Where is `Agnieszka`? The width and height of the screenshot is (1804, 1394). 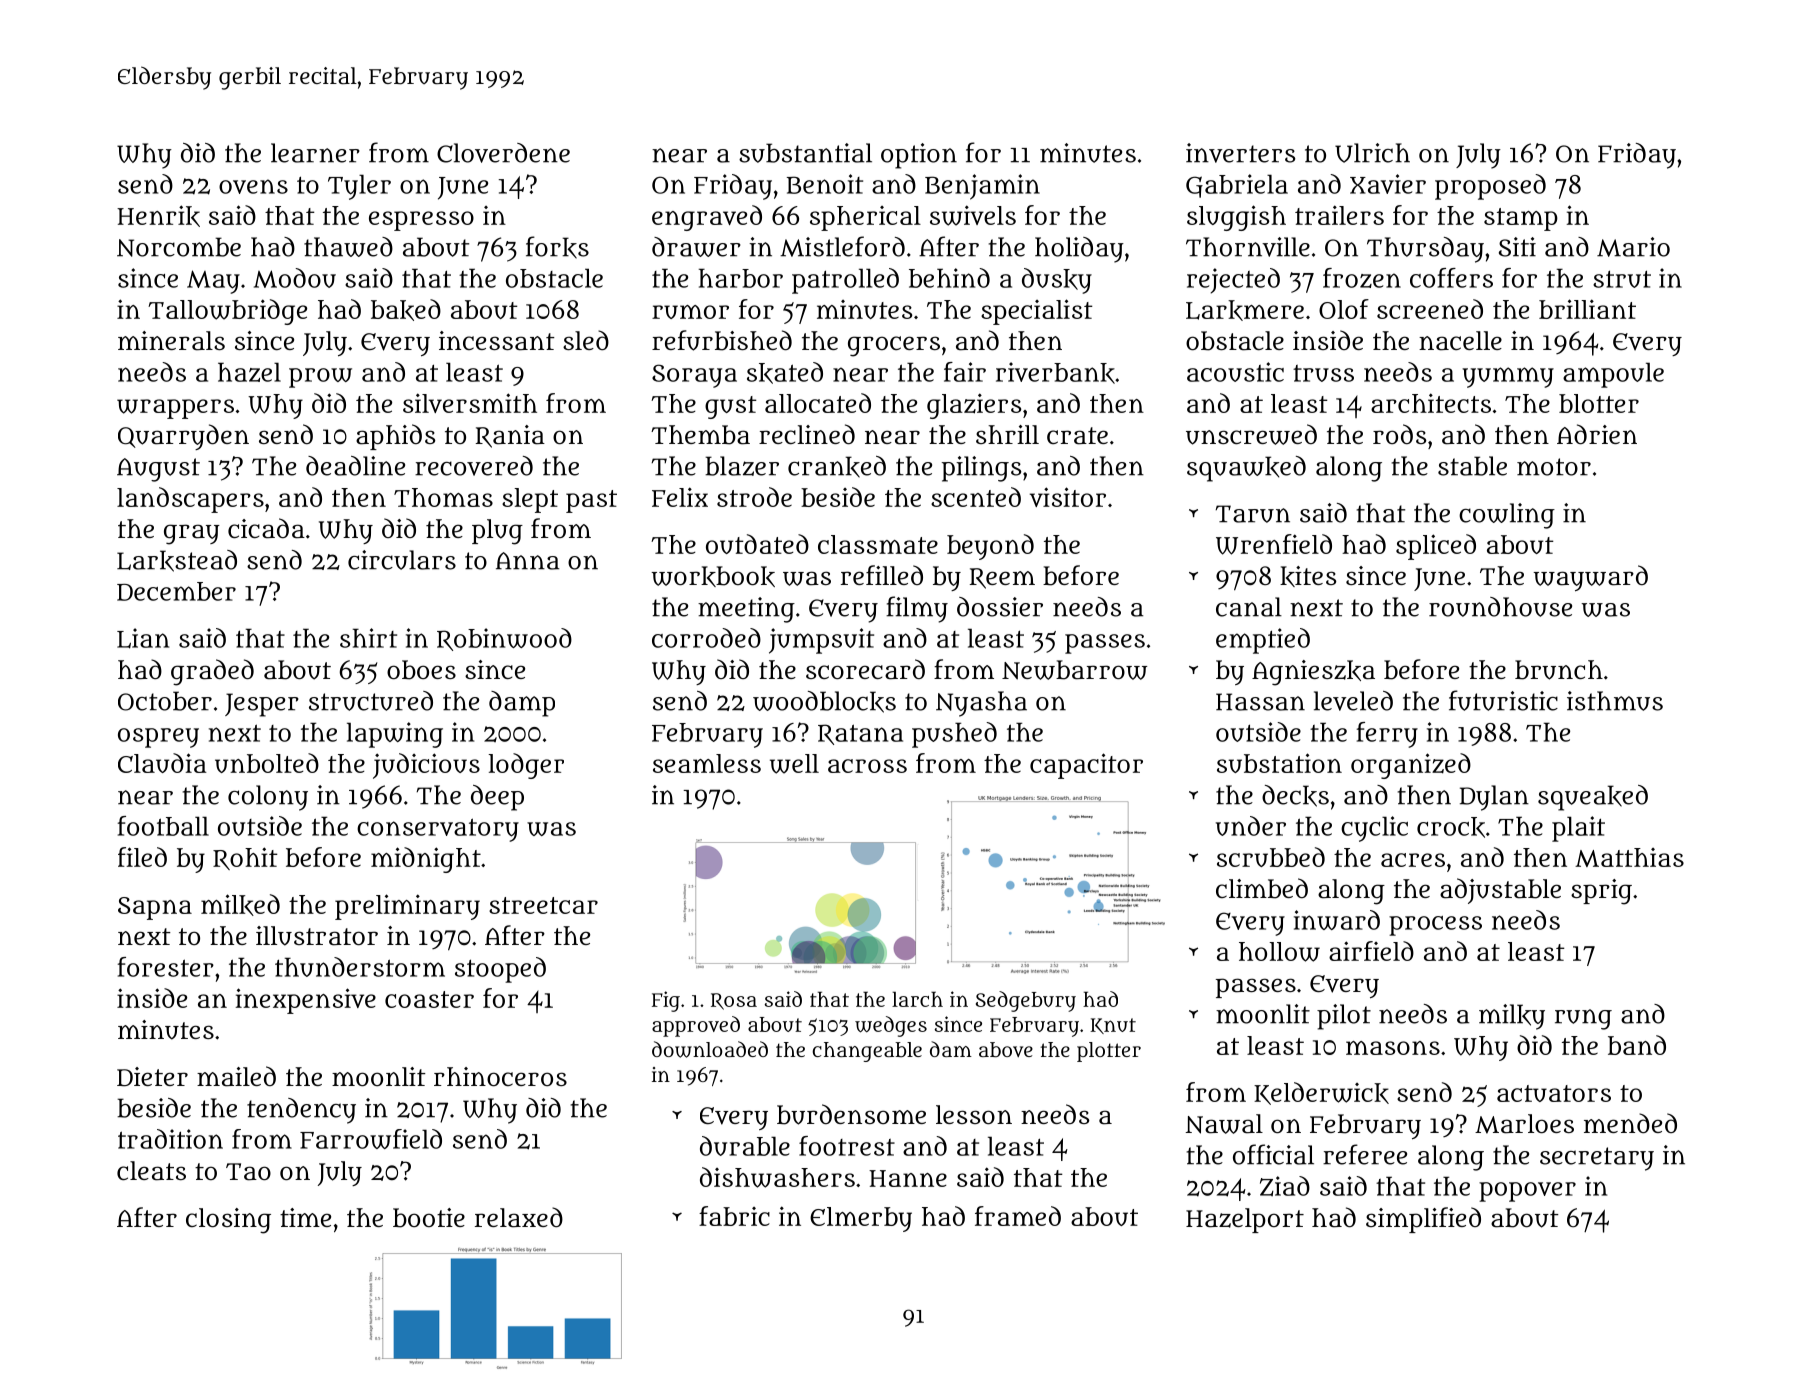 Agnieszka is located at coordinates (1313, 673).
